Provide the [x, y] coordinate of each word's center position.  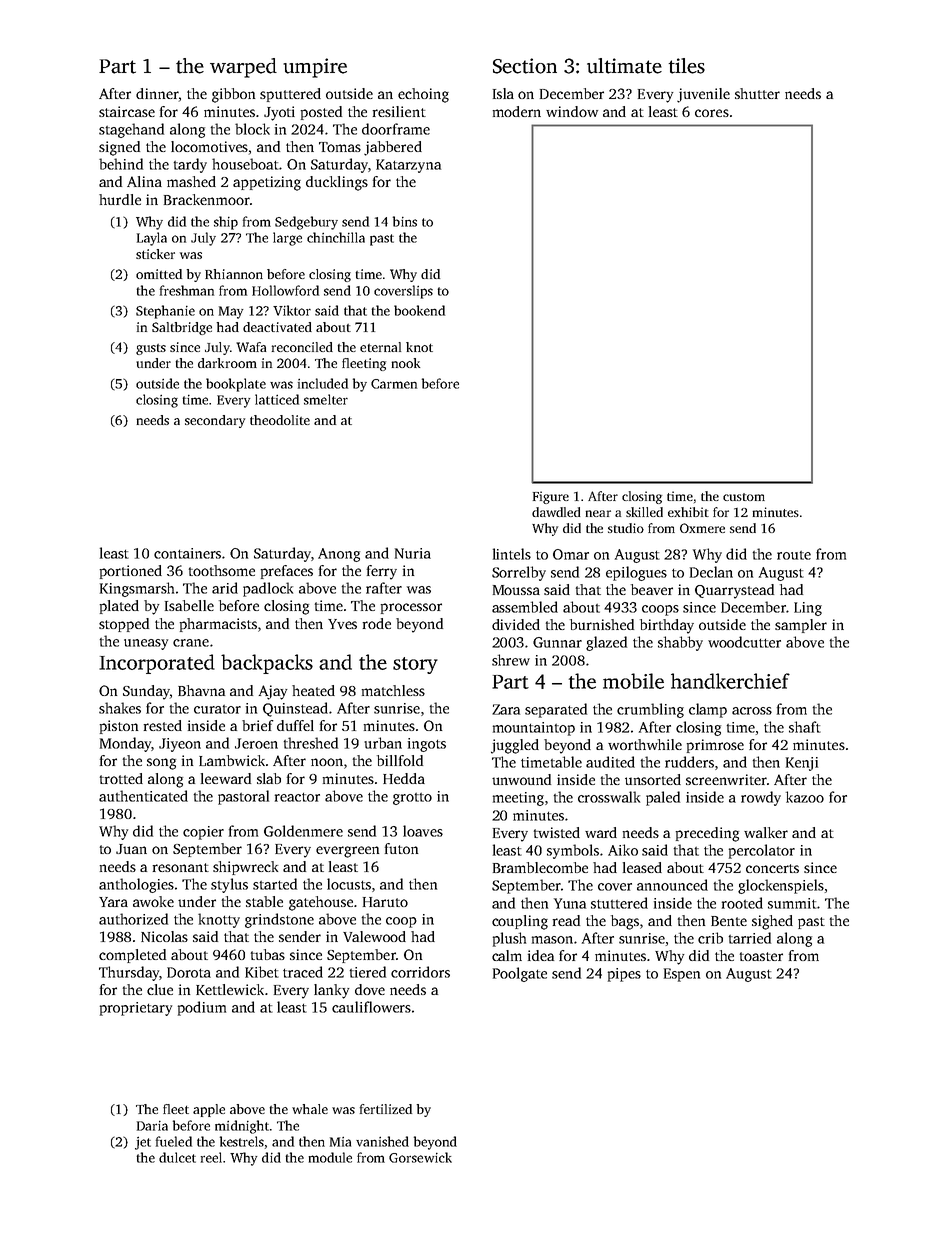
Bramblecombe [540, 867]
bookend [419, 310]
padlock [268, 589]
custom [744, 497]
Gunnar [557, 642]
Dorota [189, 972]
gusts [151, 349]
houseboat [245, 164]
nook [406, 363]
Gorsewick [420, 1157]
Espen [682, 975]
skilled [644, 512]
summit [792, 903]
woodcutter [744, 642]
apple [209, 1110]
